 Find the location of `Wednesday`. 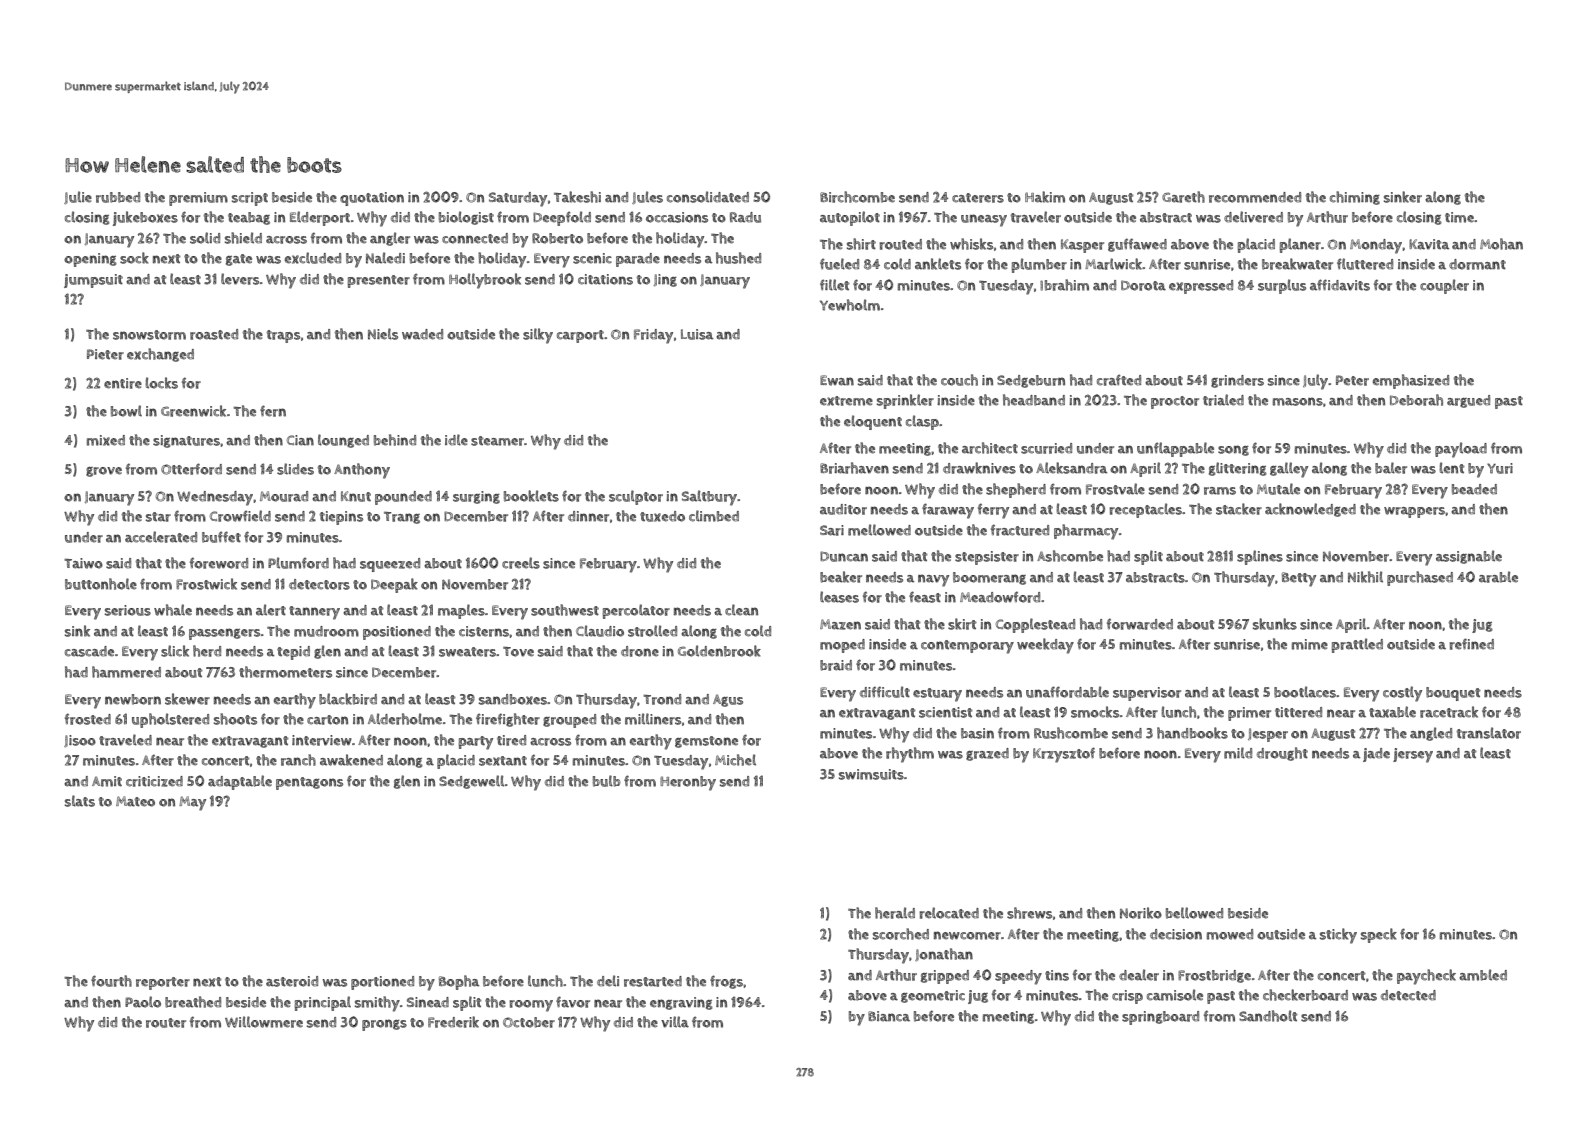

Wednesday is located at coordinates (215, 498).
